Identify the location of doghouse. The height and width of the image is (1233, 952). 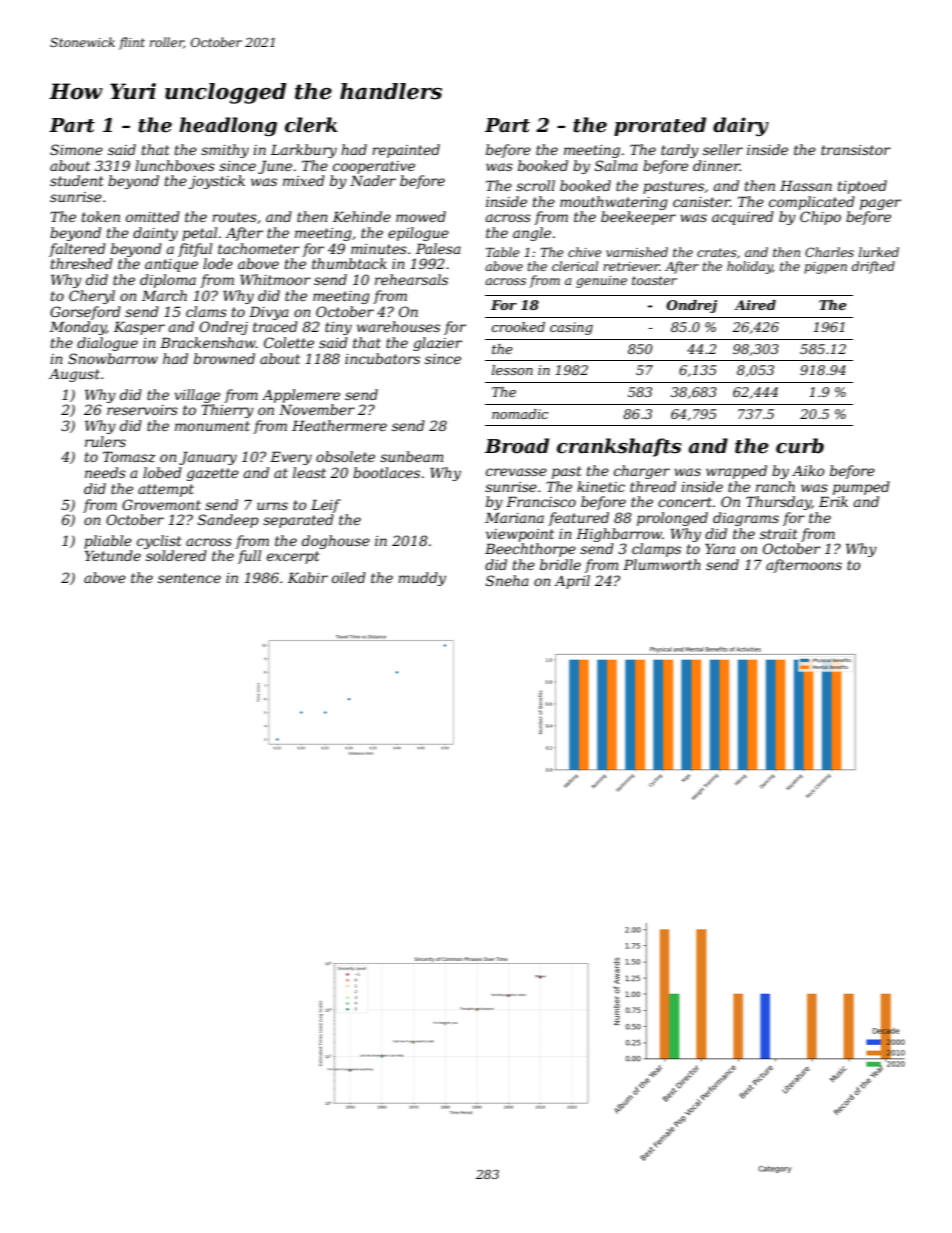
(336, 542).
